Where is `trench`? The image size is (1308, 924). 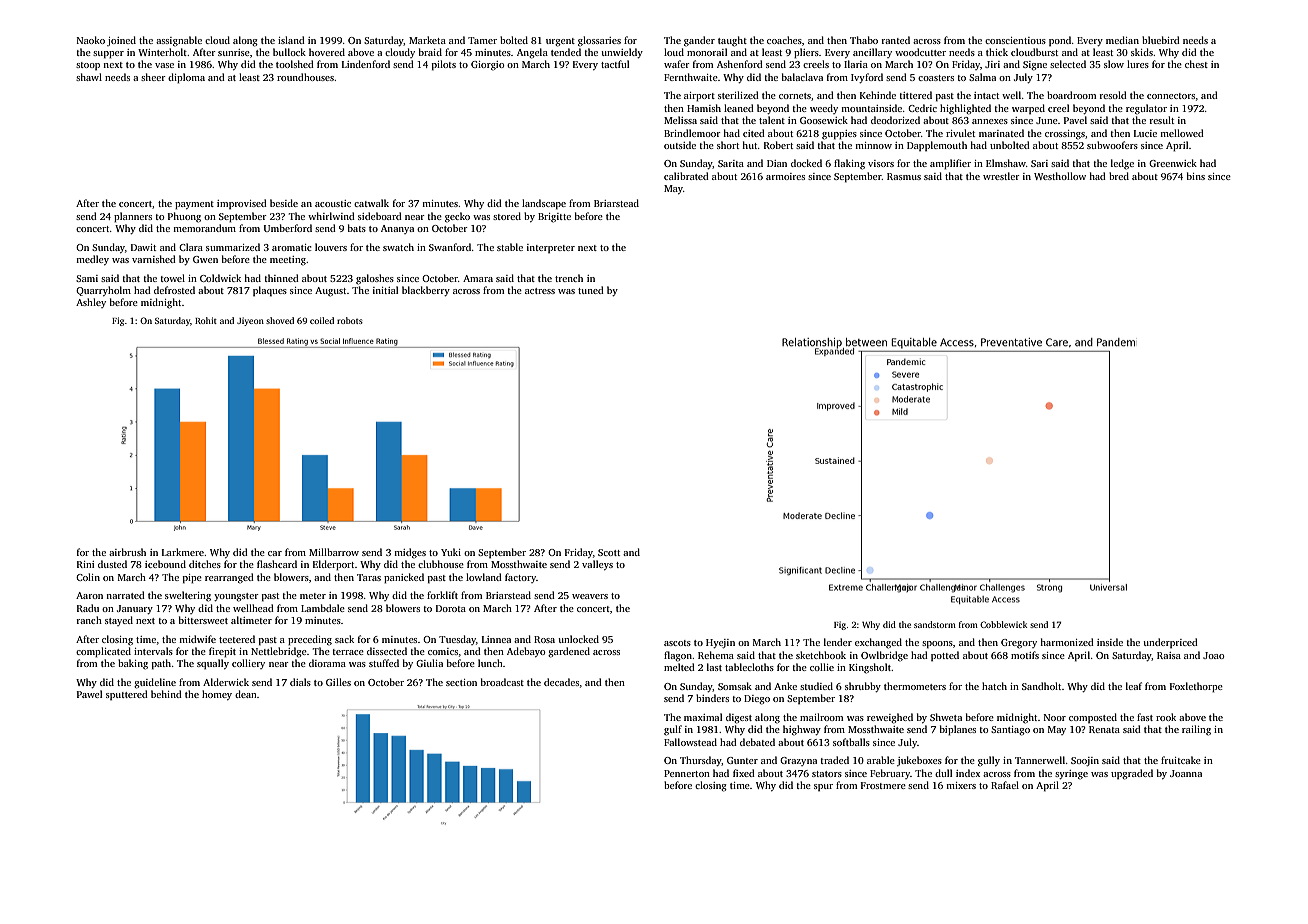 trench is located at coordinates (569, 278).
